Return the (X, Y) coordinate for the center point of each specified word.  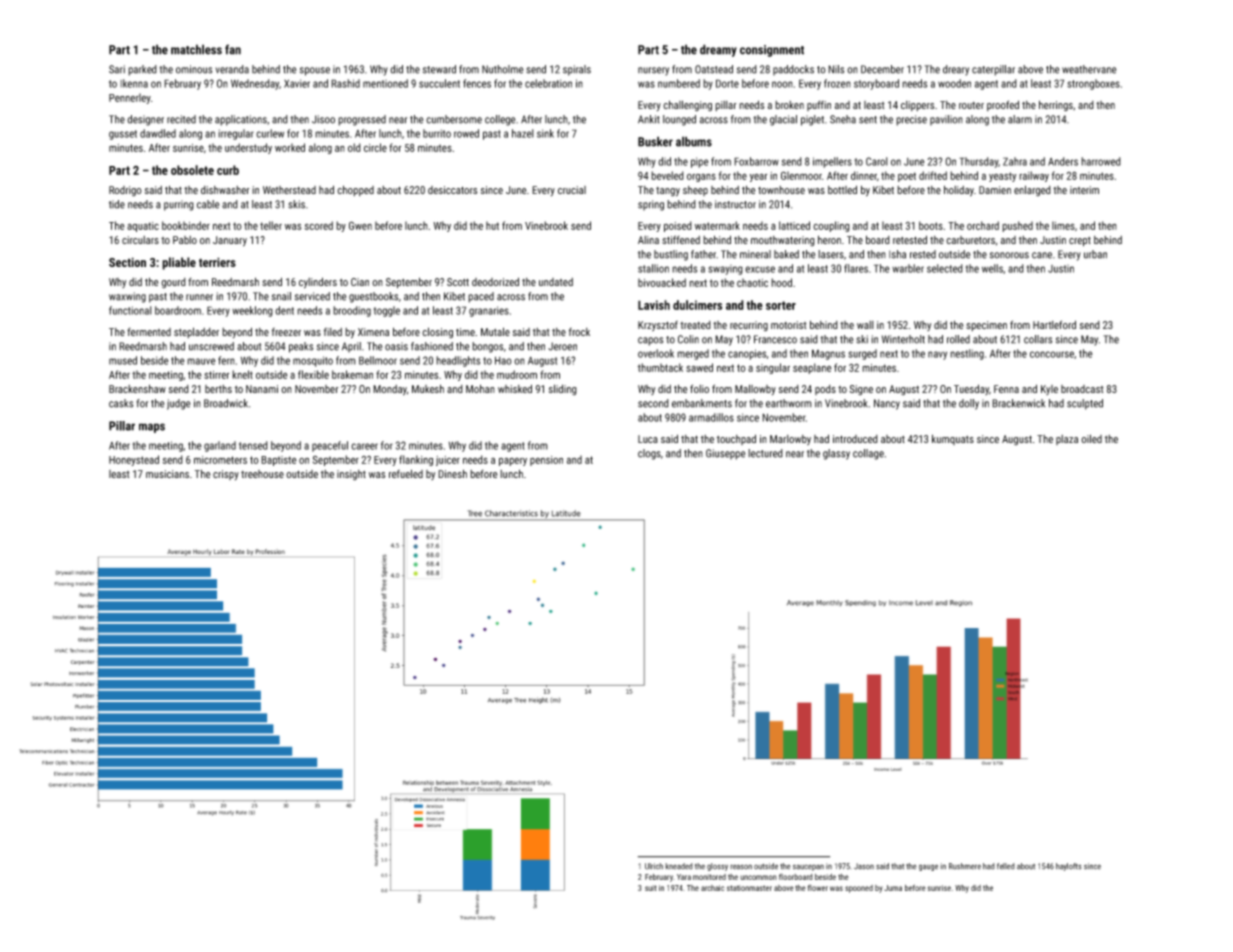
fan (233, 49)
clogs (649, 454)
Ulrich (654, 866)
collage (868, 454)
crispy (226, 475)
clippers (918, 106)
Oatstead (714, 69)
